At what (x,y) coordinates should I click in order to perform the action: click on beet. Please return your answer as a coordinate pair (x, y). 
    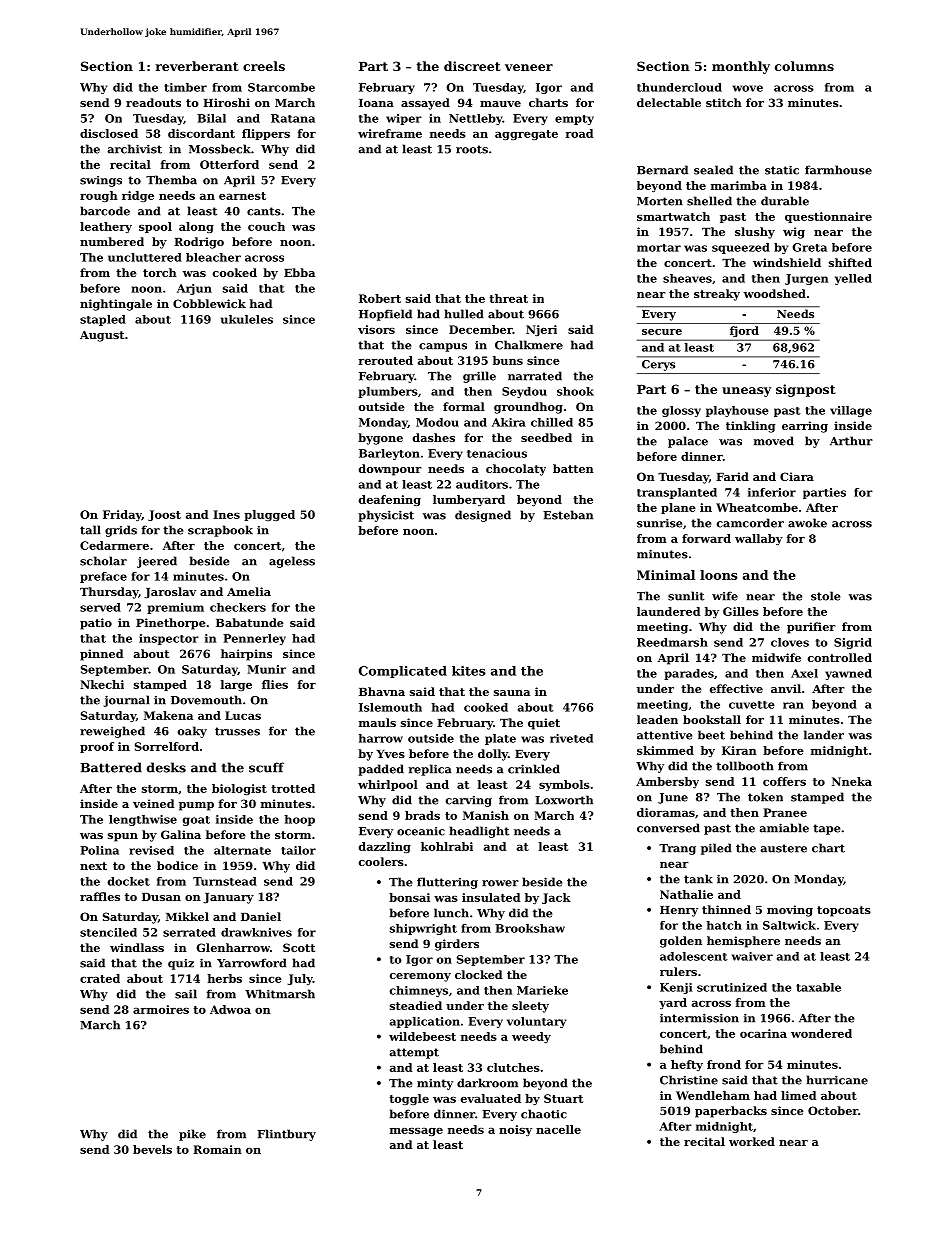
    Looking at the image, I should click on (711, 735).
